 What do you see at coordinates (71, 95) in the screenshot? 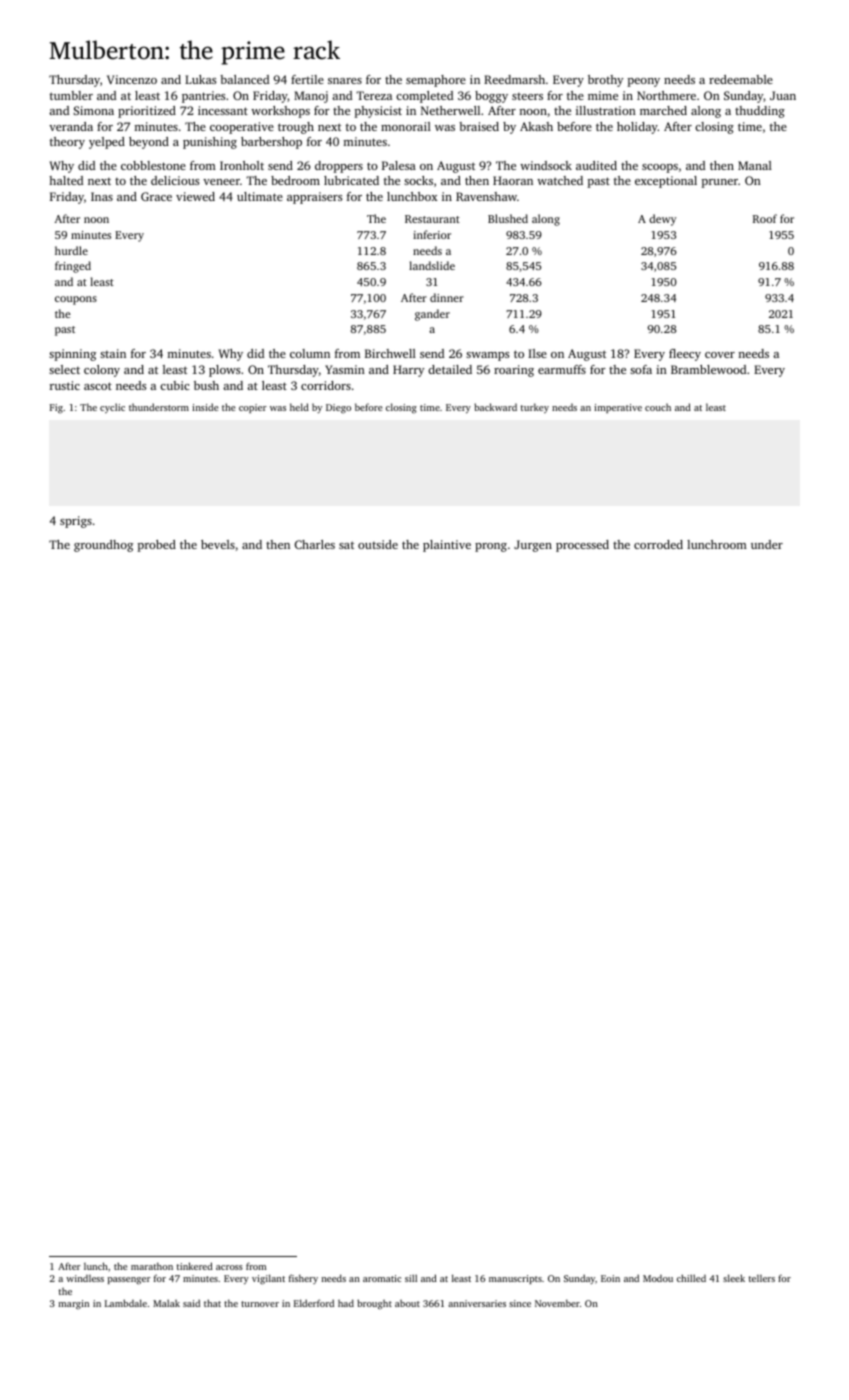
I see `tumbler` at bounding box center [71, 95].
